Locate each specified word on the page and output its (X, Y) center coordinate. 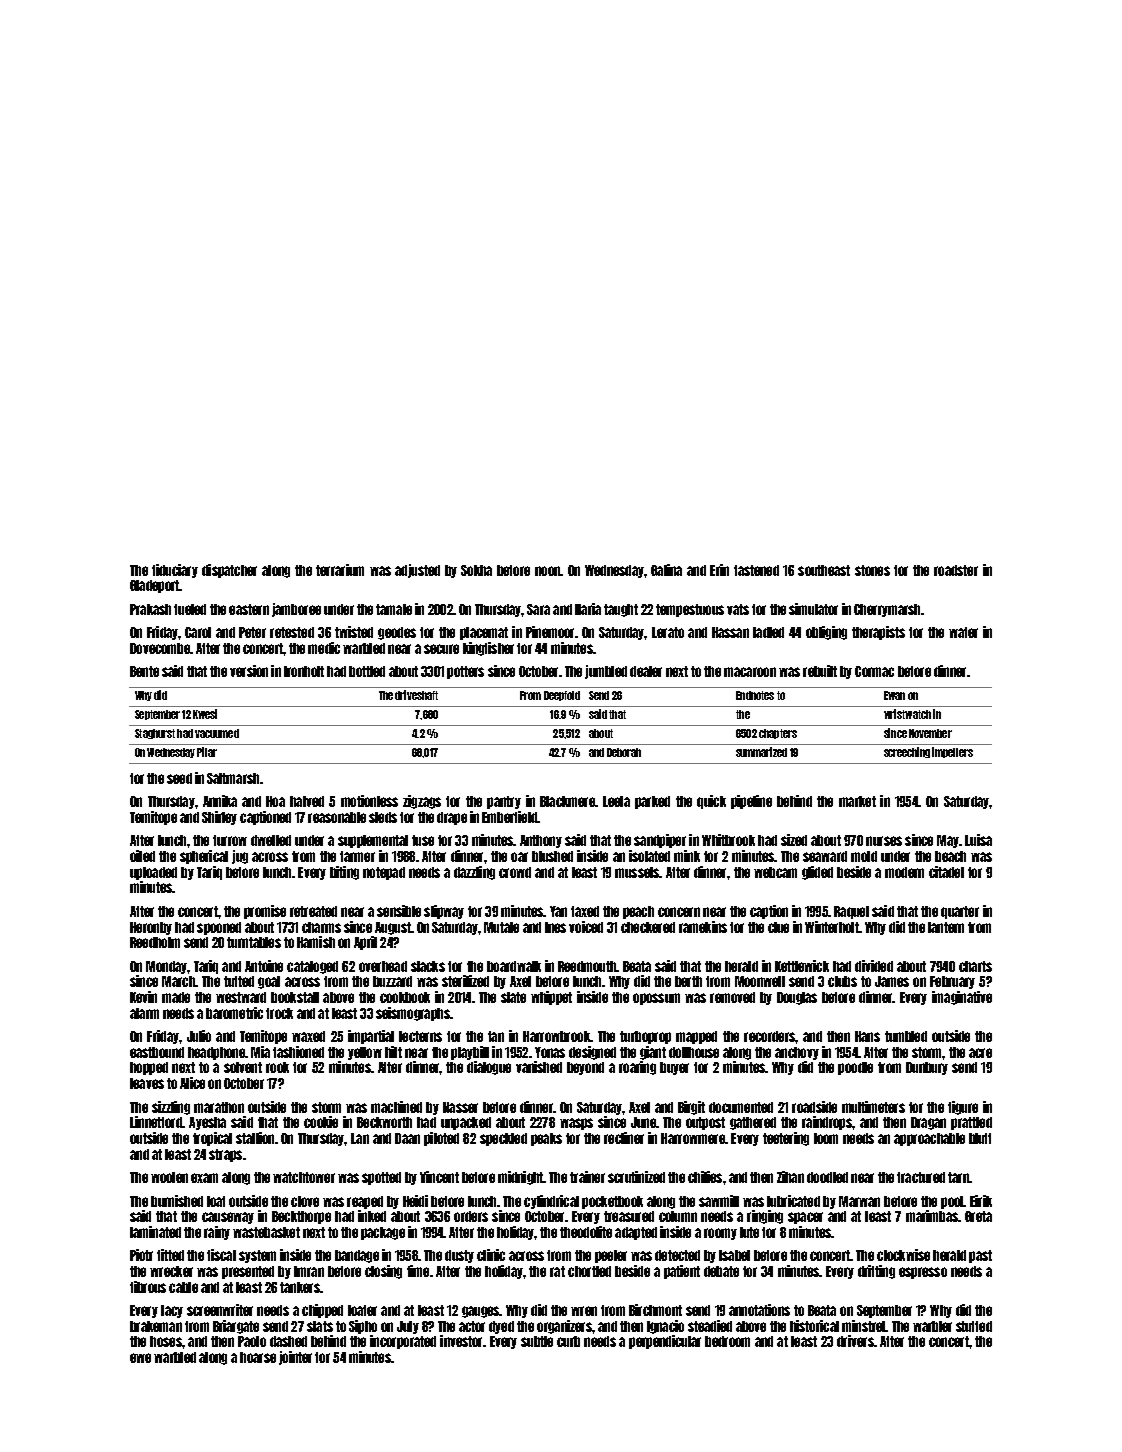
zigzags (422, 802)
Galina (666, 570)
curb (568, 1341)
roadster (956, 570)
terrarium (340, 570)
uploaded (153, 873)
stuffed (974, 1326)
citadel (946, 872)
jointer (295, 1358)
